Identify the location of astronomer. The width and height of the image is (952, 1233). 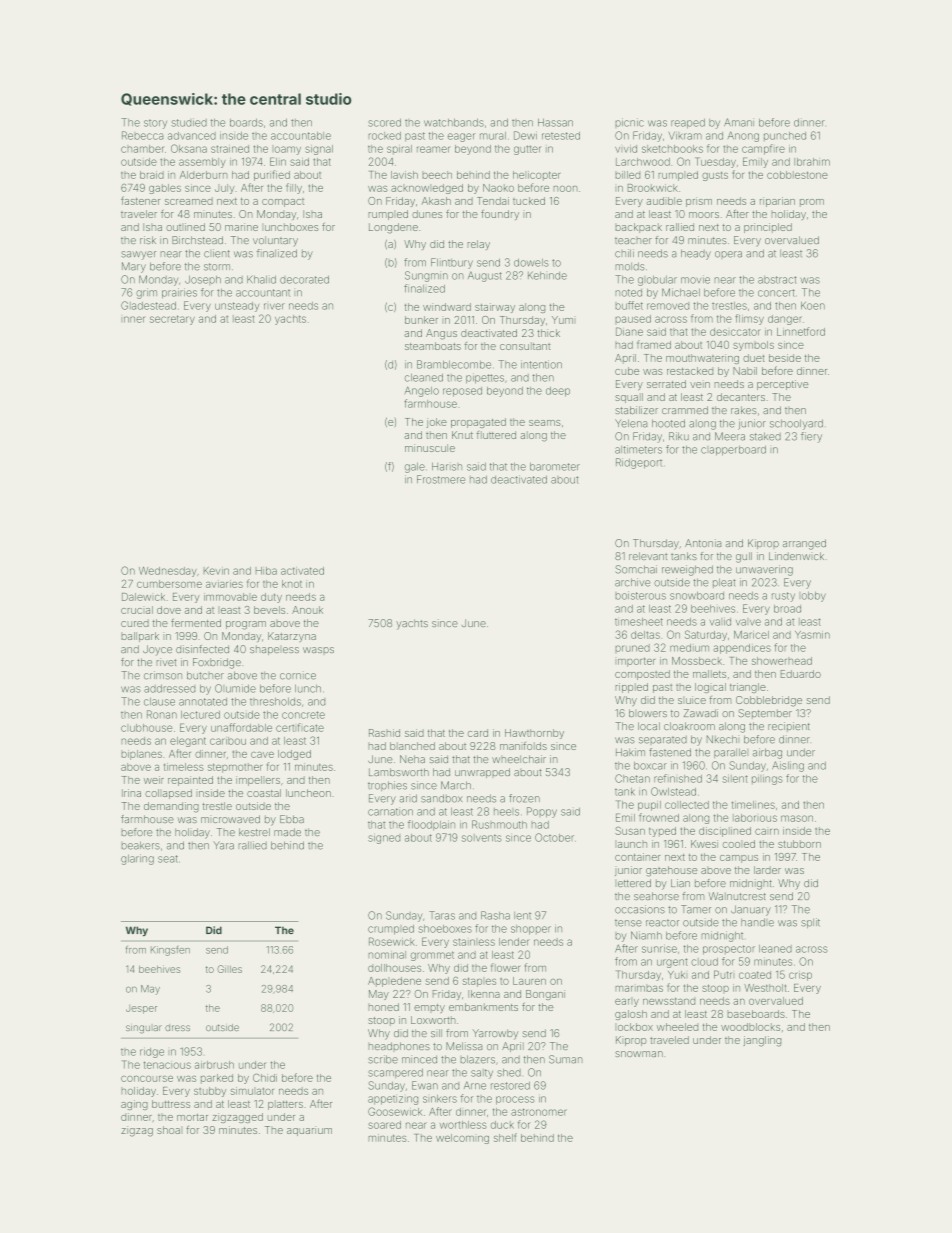
(539, 1112).
